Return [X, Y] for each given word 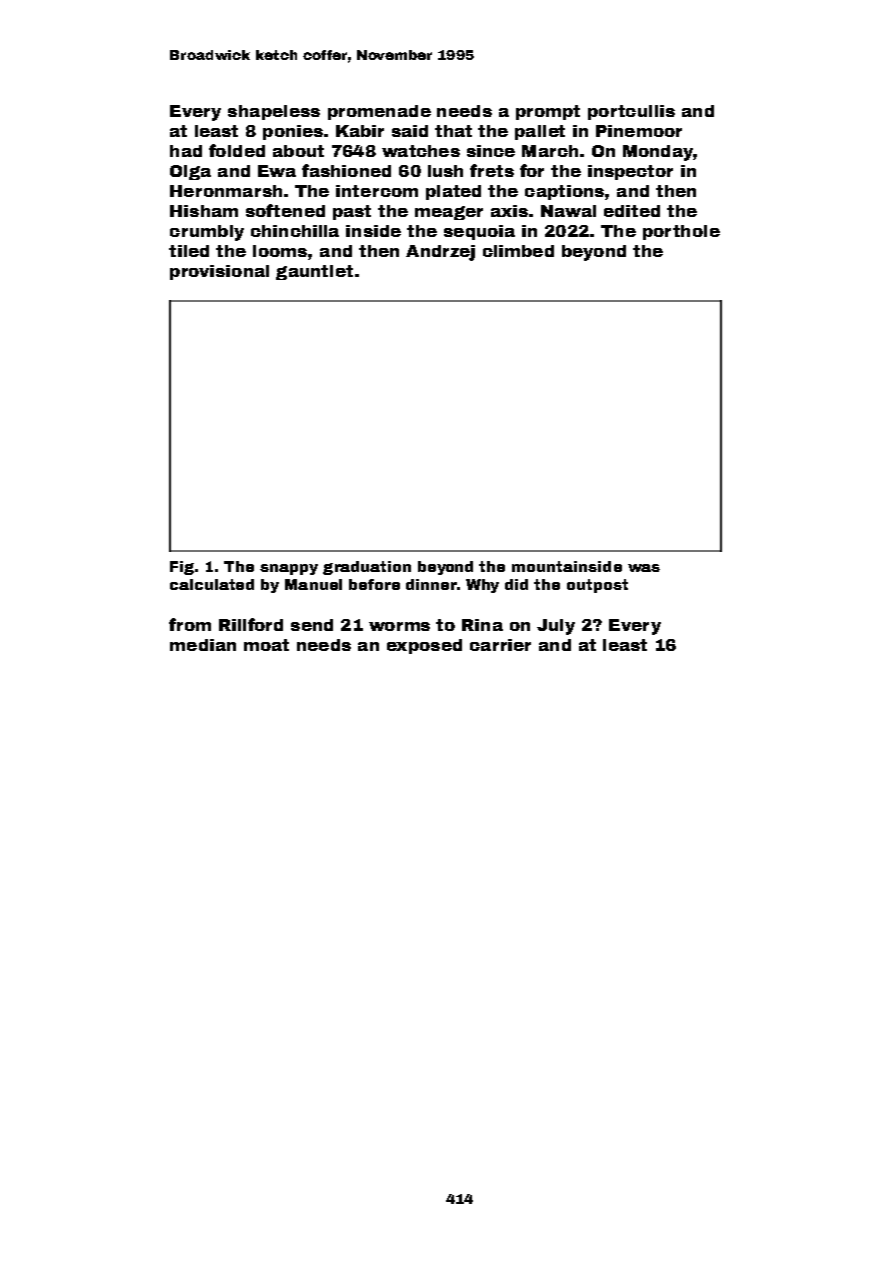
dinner [431, 584]
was [644, 568]
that [453, 131]
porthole [681, 232]
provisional [219, 272]
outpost [597, 586]
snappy [289, 569]
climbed [518, 251]
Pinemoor [639, 131]
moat [266, 645]
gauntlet [314, 272]
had [186, 151]
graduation [367, 568]
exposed [424, 646]
